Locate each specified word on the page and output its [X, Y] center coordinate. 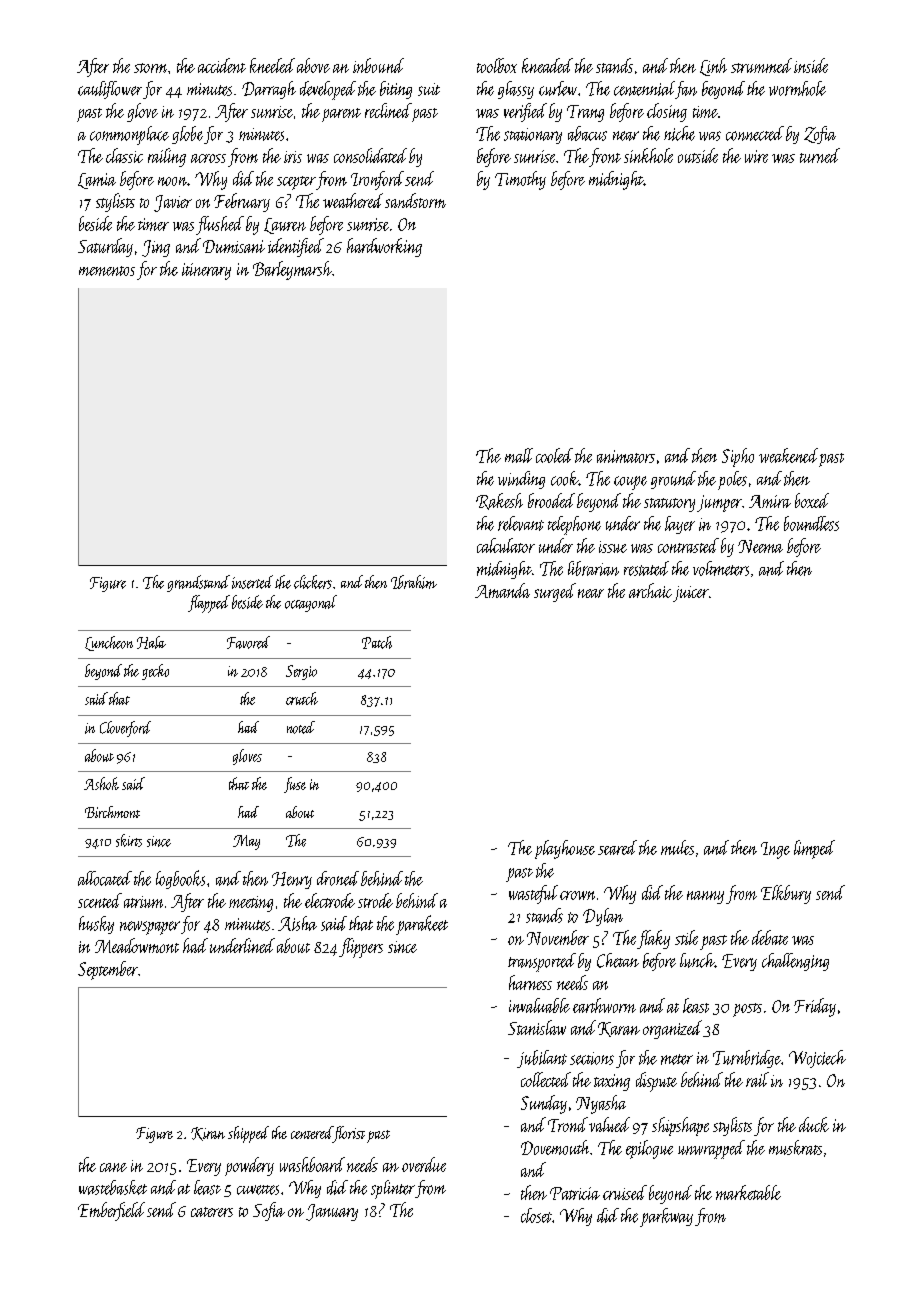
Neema [760, 546]
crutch [302, 698]
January [332, 1212]
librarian [593, 568]
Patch [377, 642]
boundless [811, 523]
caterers [212, 1212]
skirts [129, 840]
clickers [313, 582]
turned [820, 155]
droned [338, 878]
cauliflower [110, 90]
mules [677, 847]
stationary [533, 136]
